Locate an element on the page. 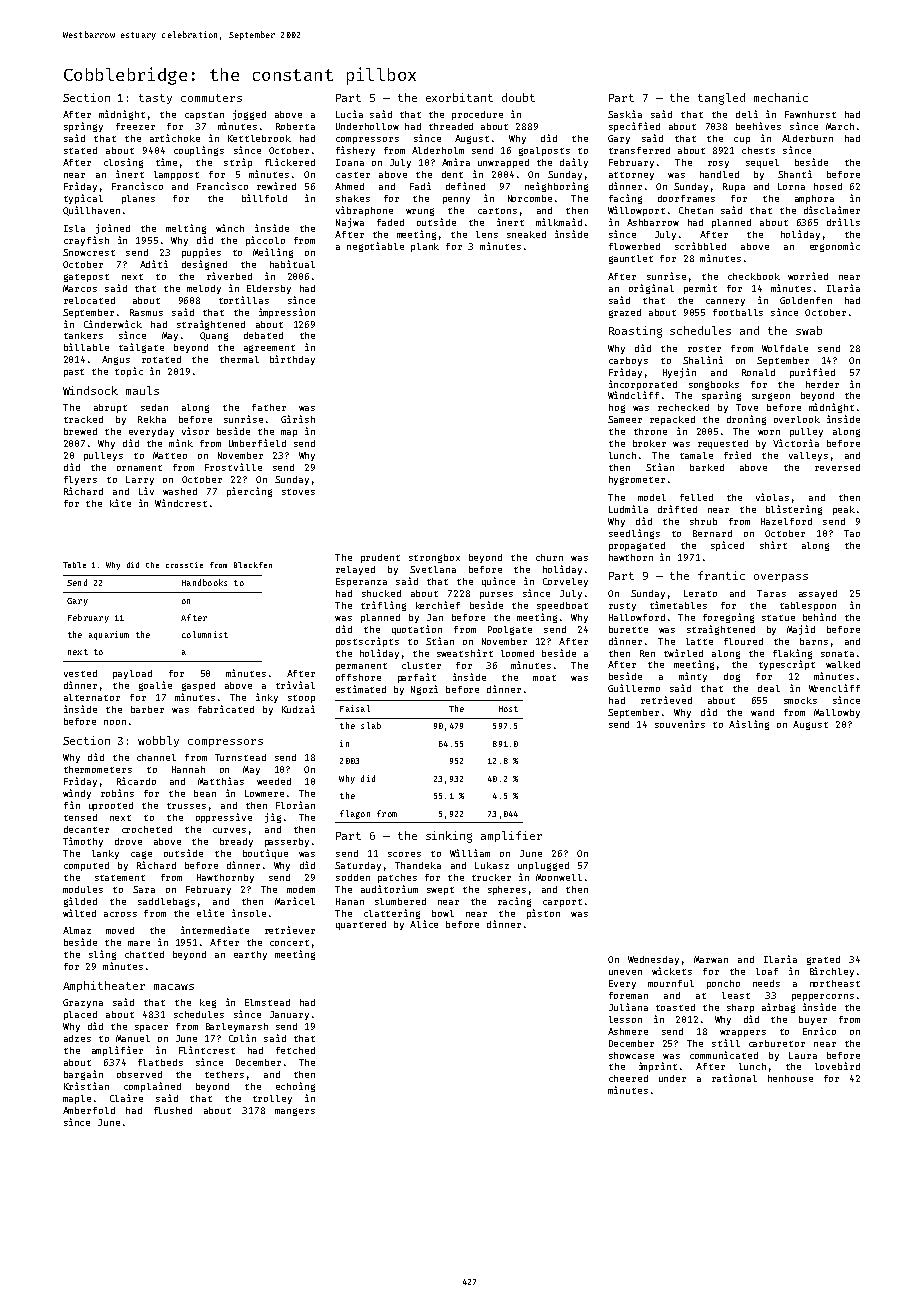  moat is located at coordinates (544, 678).
